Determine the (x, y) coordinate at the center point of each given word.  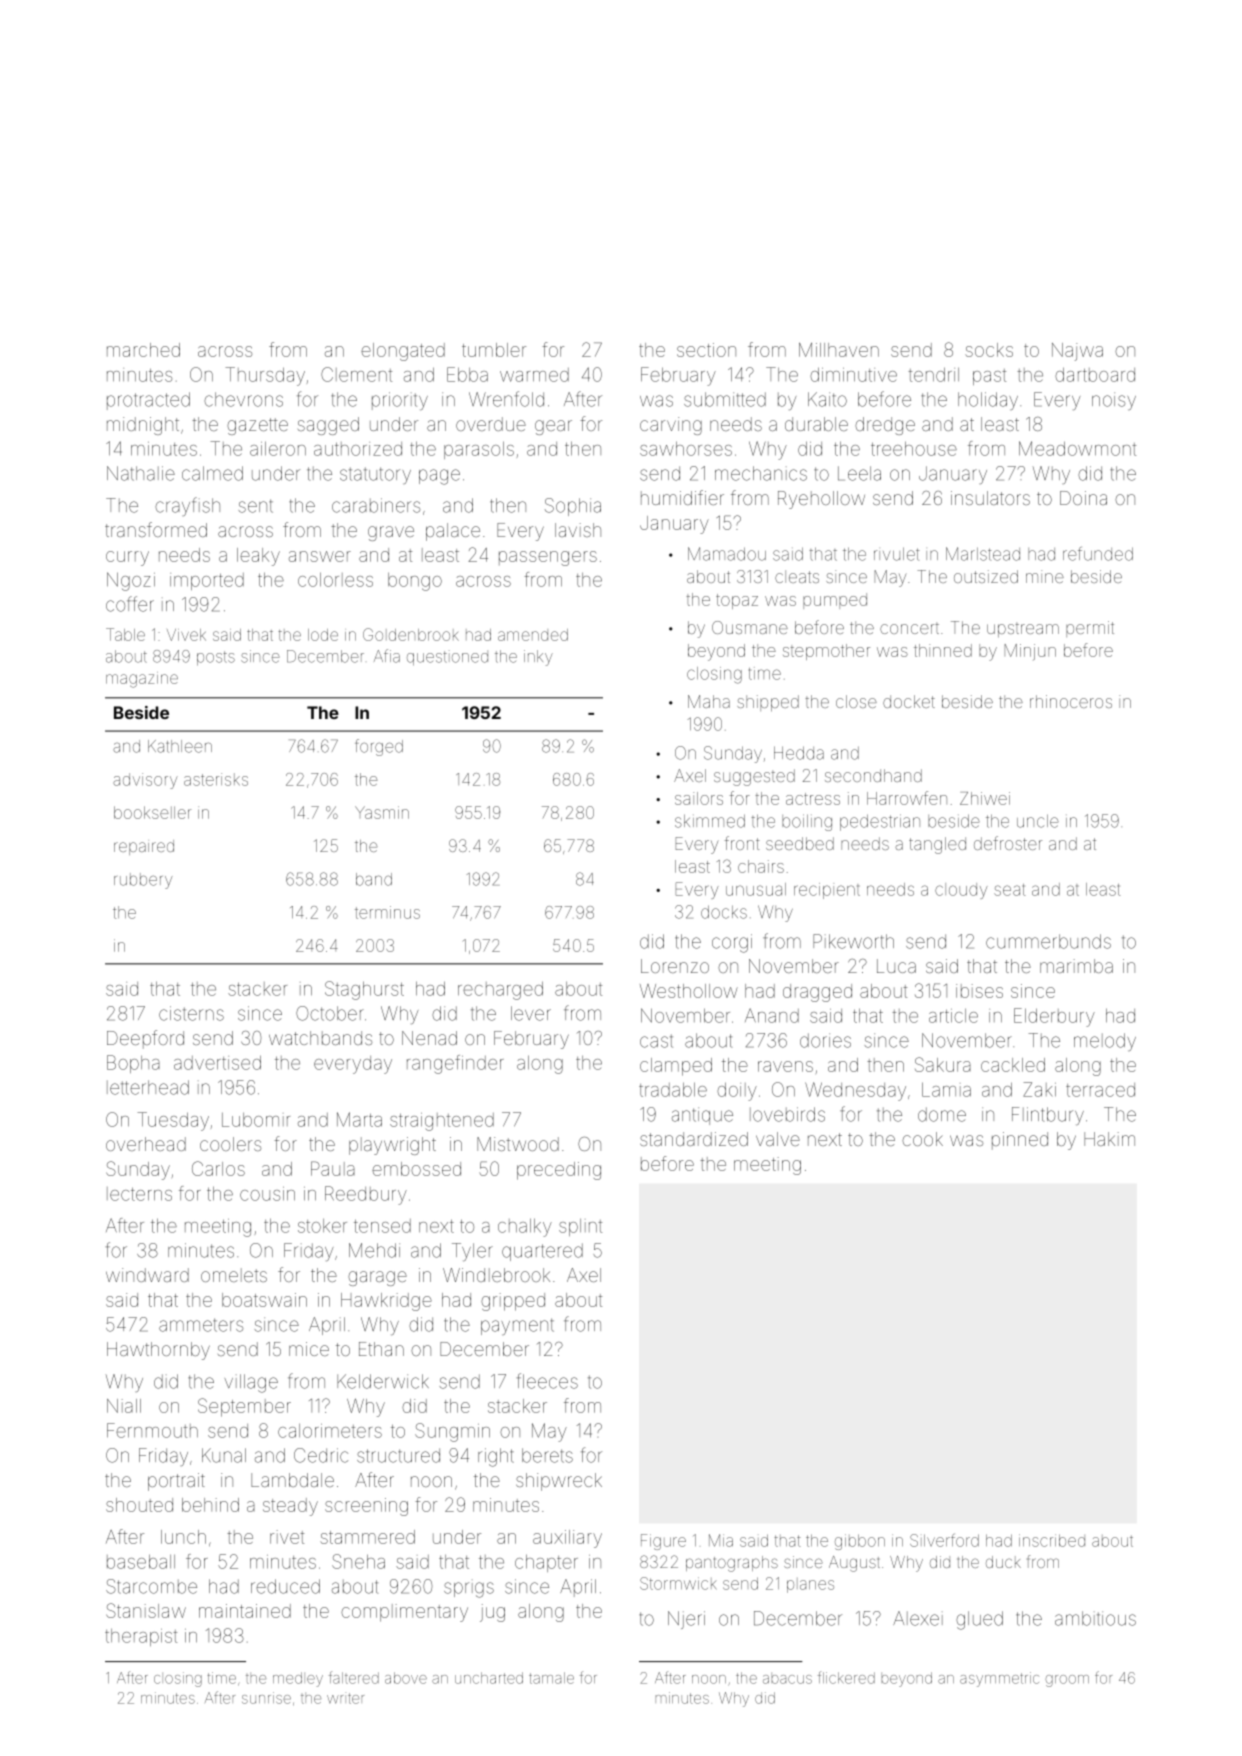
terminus (387, 912)
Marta (359, 1119)
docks (724, 912)
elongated (403, 352)
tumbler (494, 350)
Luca (896, 966)
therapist (141, 1637)
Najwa (1077, 352)
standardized (694, 1139)
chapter (546, 1563)
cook (922, 1139)
